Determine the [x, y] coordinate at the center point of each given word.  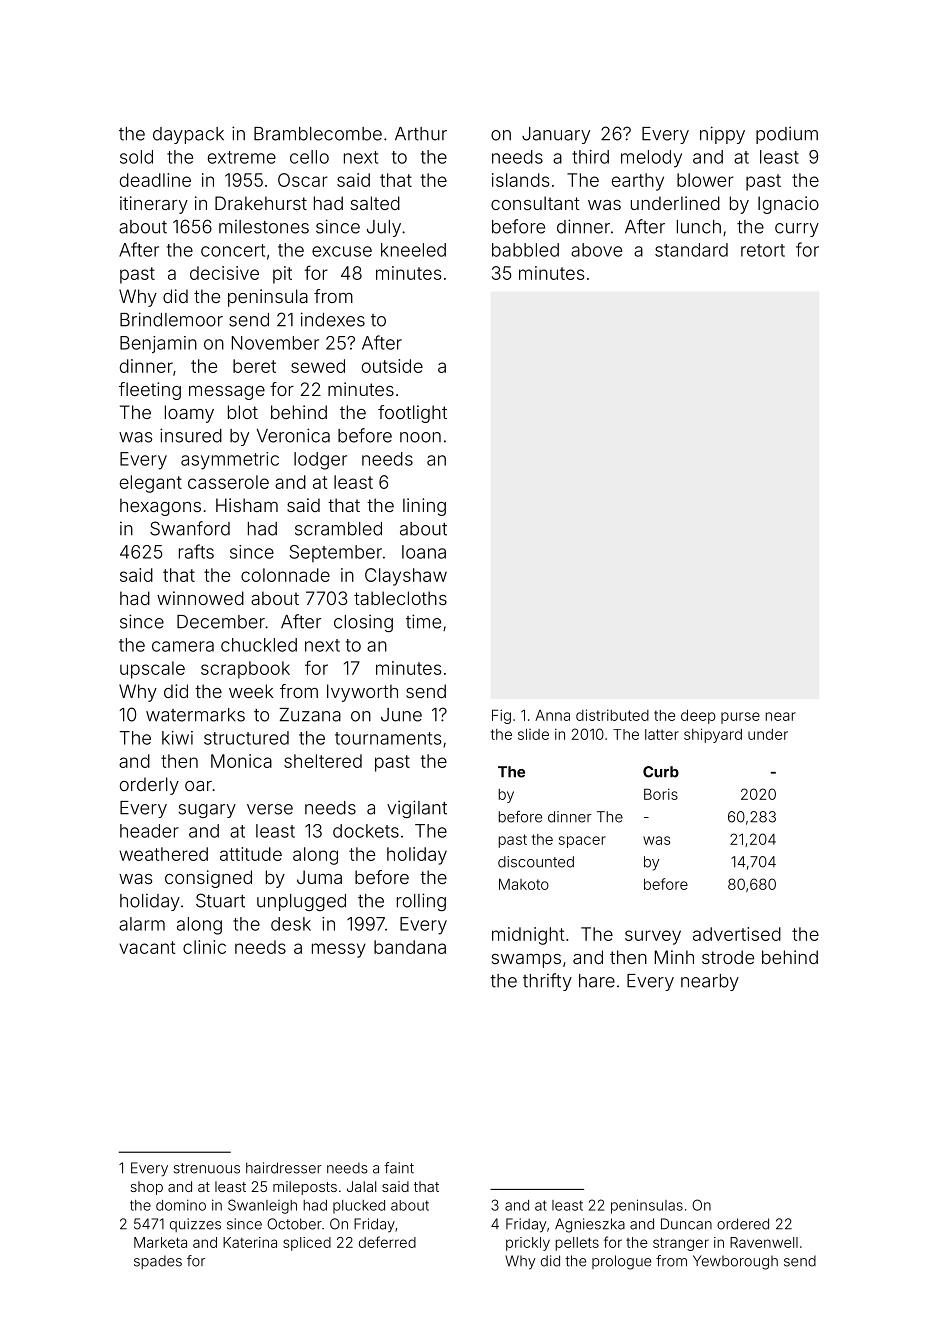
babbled [525, 250]
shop [146, 1188]
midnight [528, 936]
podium [787, 135]
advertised [737, 934]
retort [763, 250]
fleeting [150, 391]
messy [339, 950]
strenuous [207, 1168]
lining [424, 507]
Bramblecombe [318, 134]
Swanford [190, 528]
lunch [699, 227]
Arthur [421, 134]
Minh [674, 957]
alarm [142, 924]
